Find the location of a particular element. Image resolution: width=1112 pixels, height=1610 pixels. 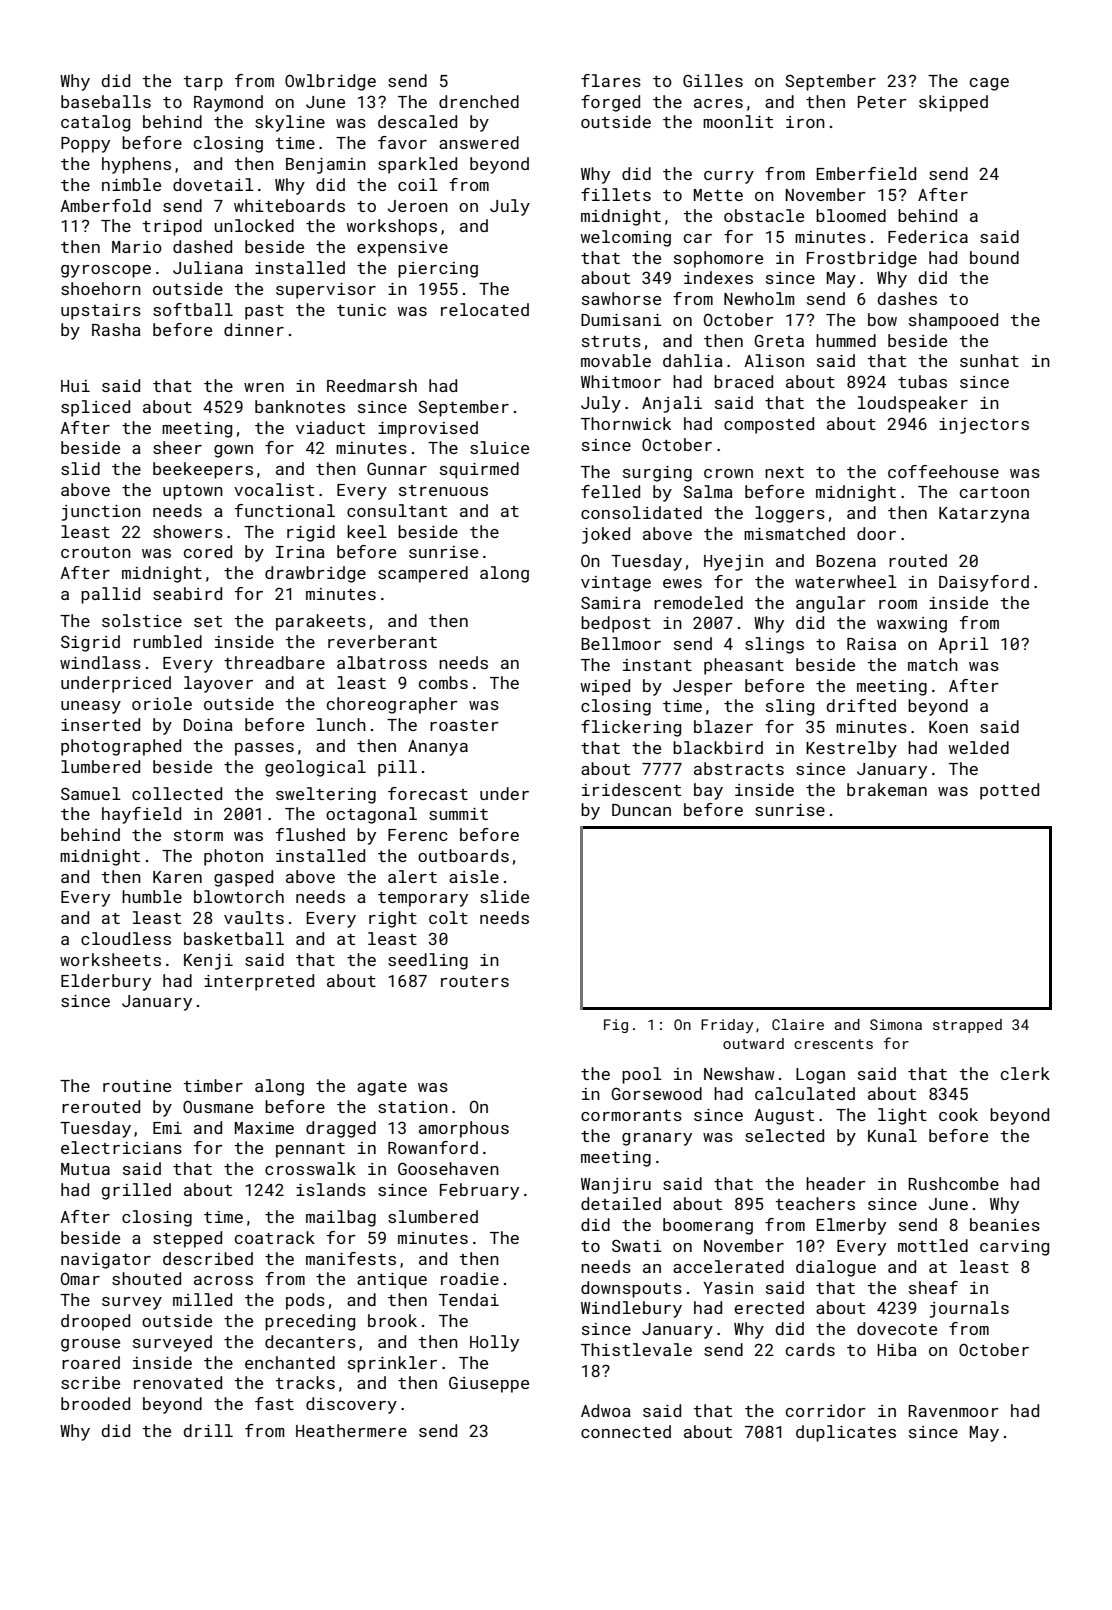

Raisa is located at coordinates (871, 644).
